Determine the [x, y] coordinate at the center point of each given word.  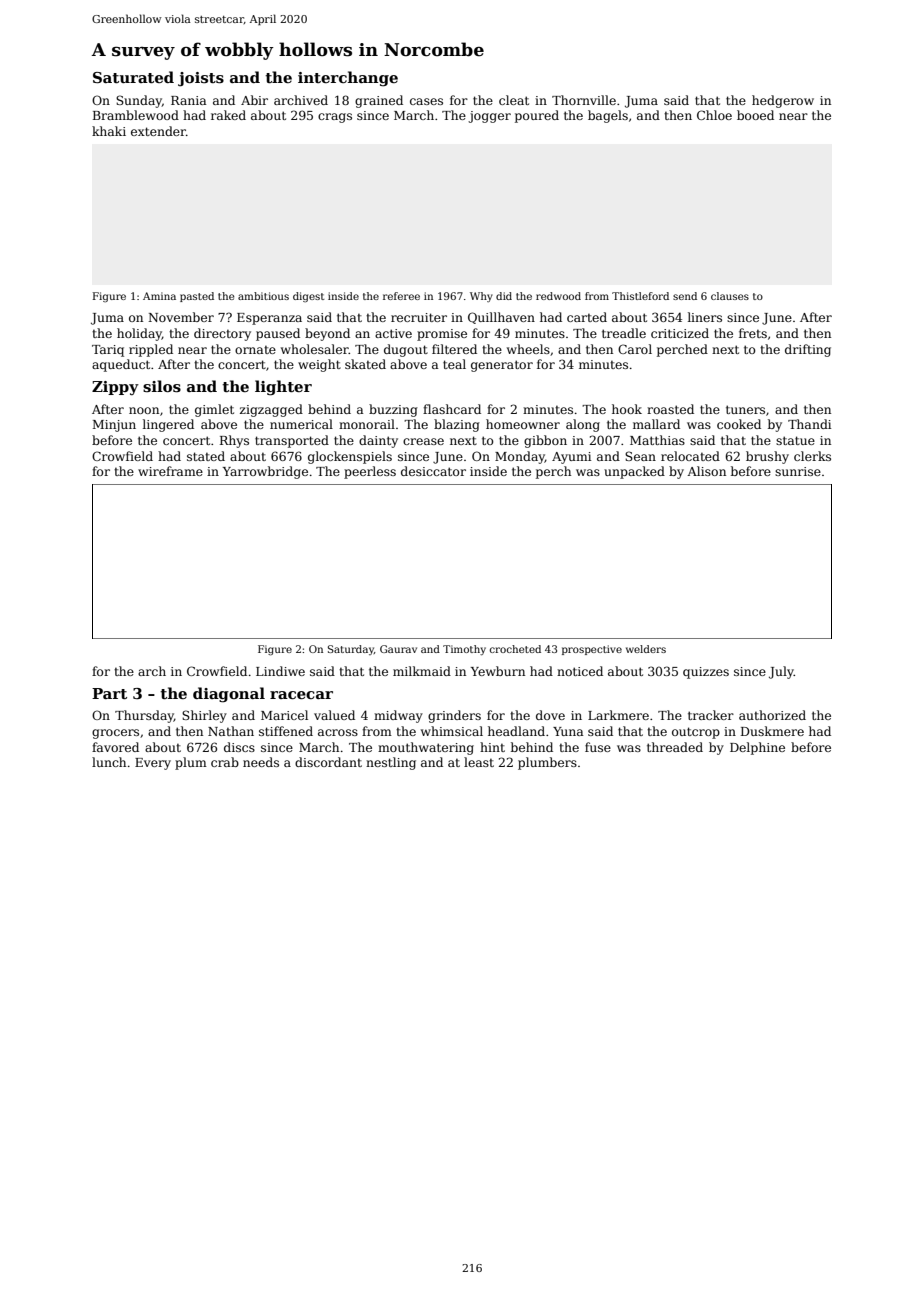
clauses [730, 296]
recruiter [419, 317]
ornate [255, 350]
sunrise [798, 471]
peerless [370, 472]
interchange [348, 79]
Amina [159, 296]
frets [753, 333]
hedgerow [783, 101]
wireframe [170, 471]
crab [225, 762]
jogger [489, 117]
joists [201, 79]
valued [334, 715]
